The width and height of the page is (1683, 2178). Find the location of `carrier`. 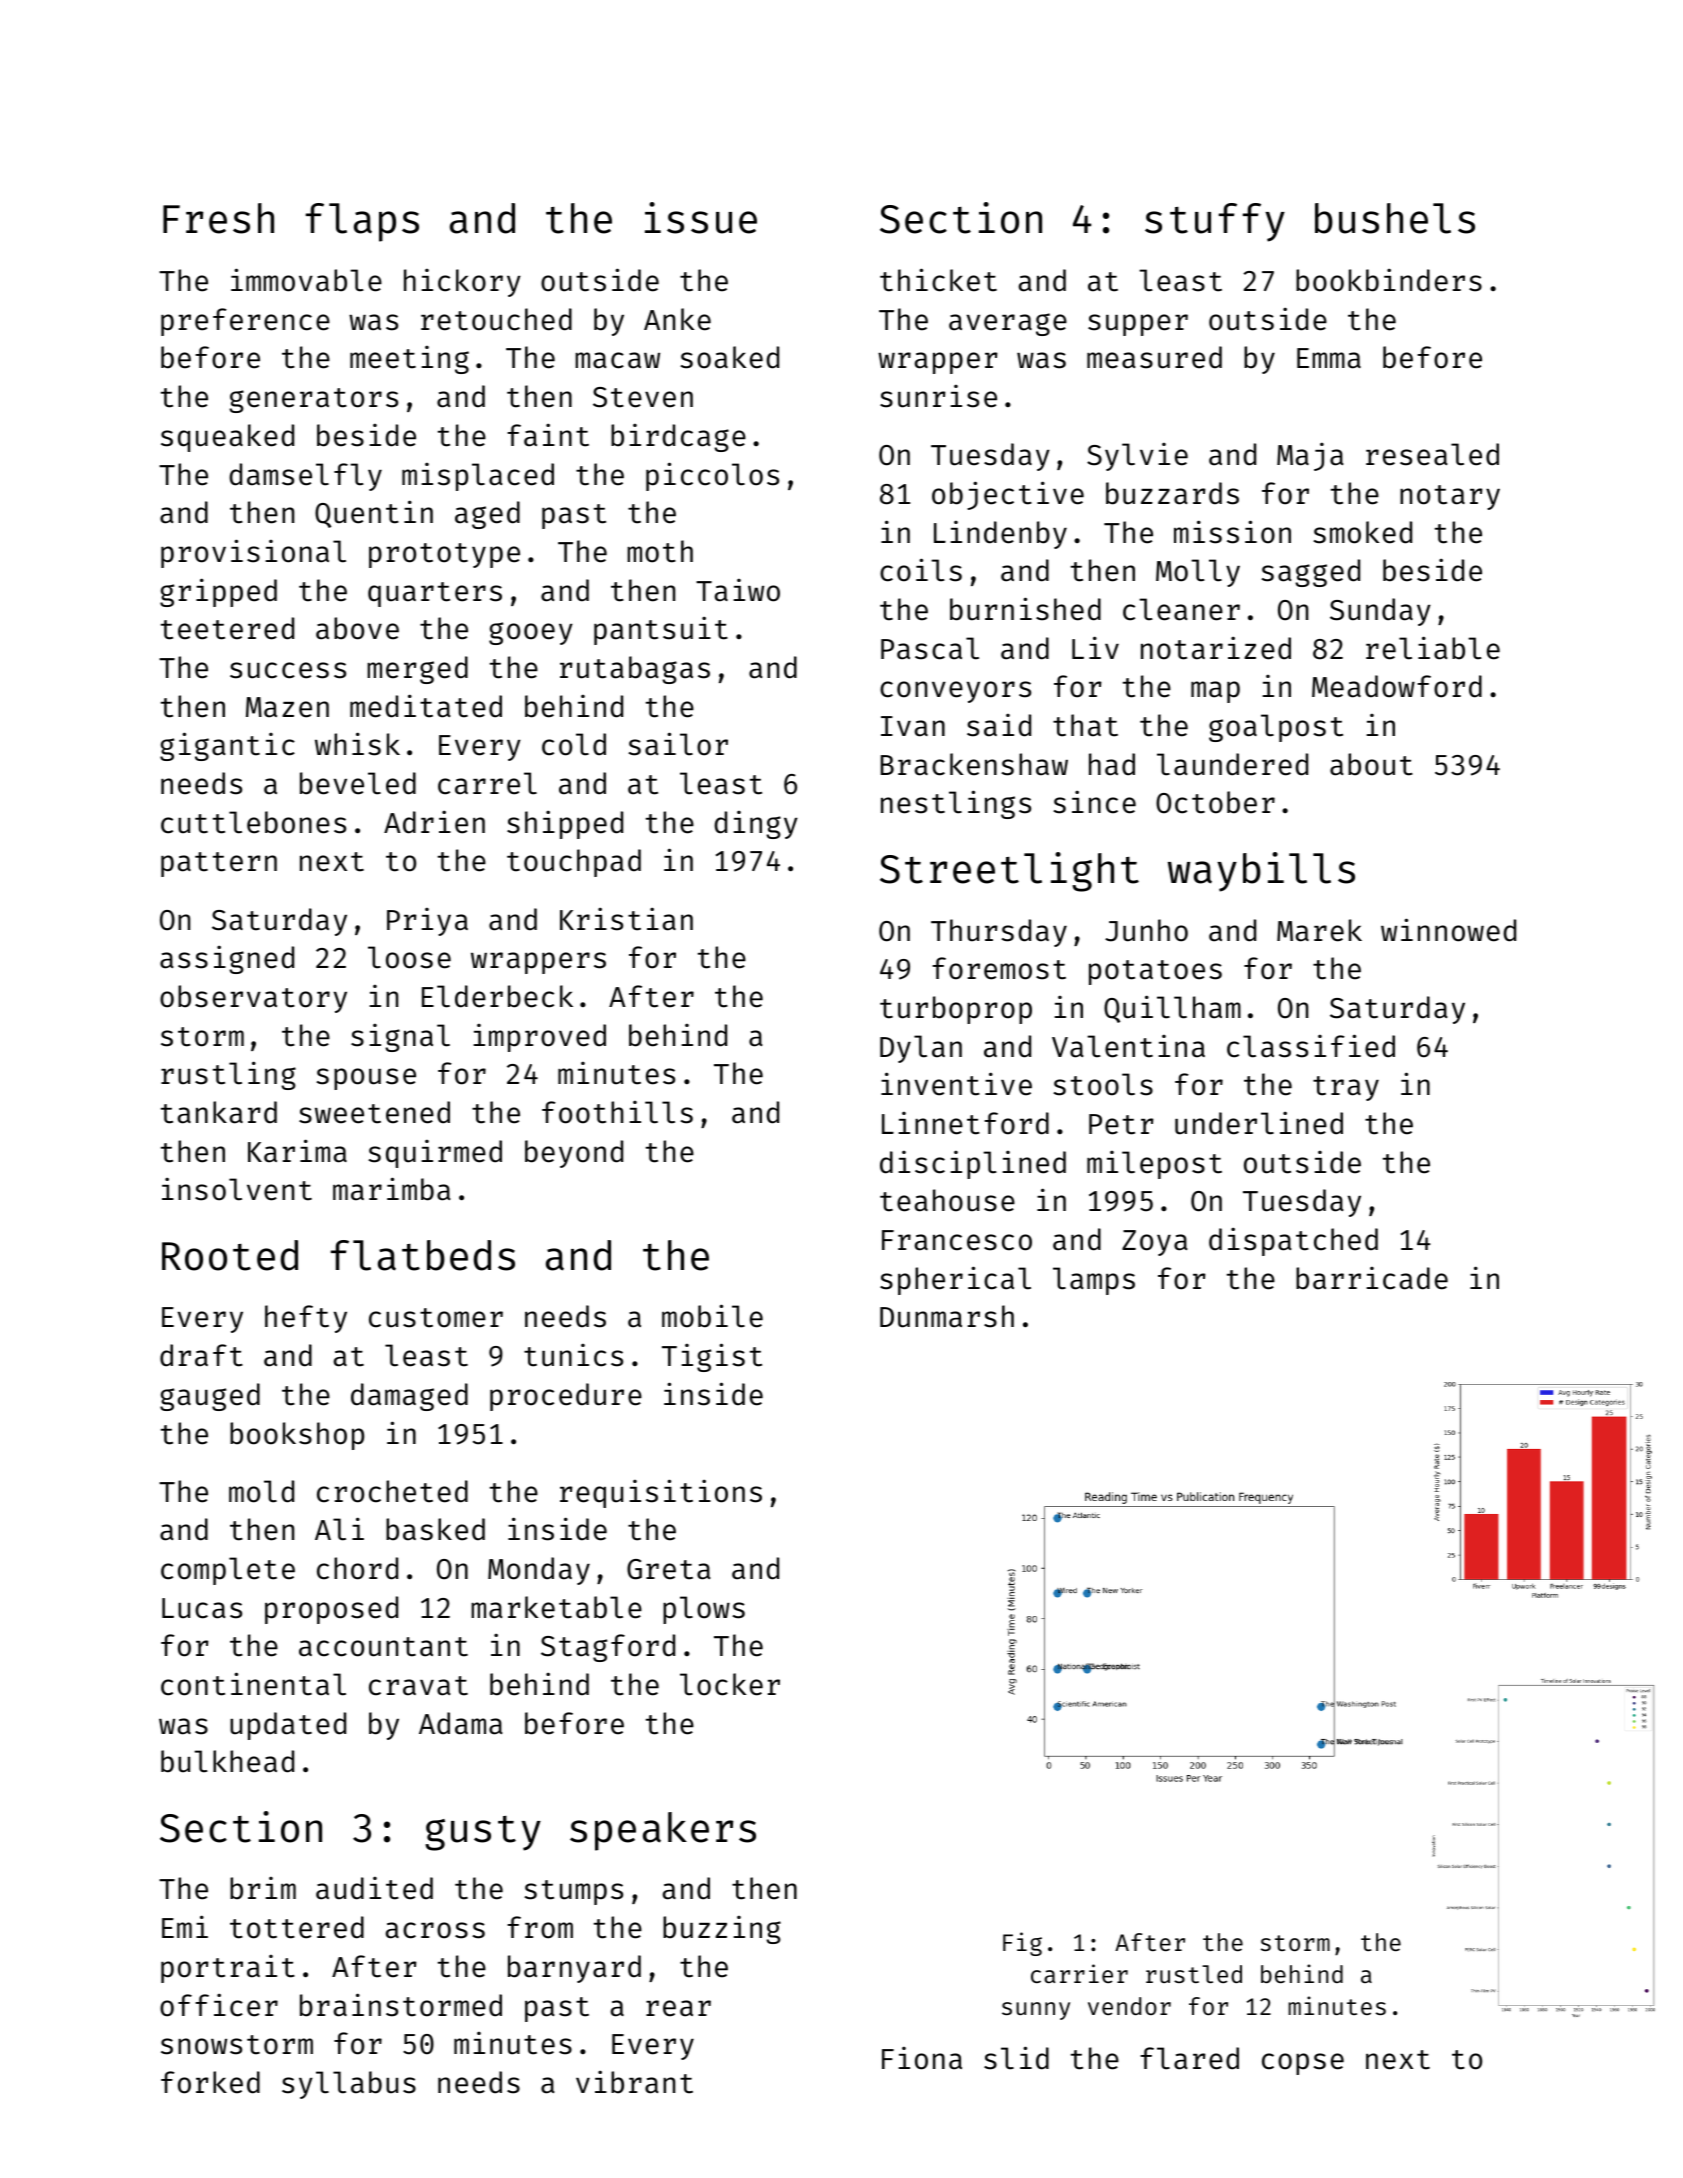

carrier is located at coordinates (1079, 1973).
